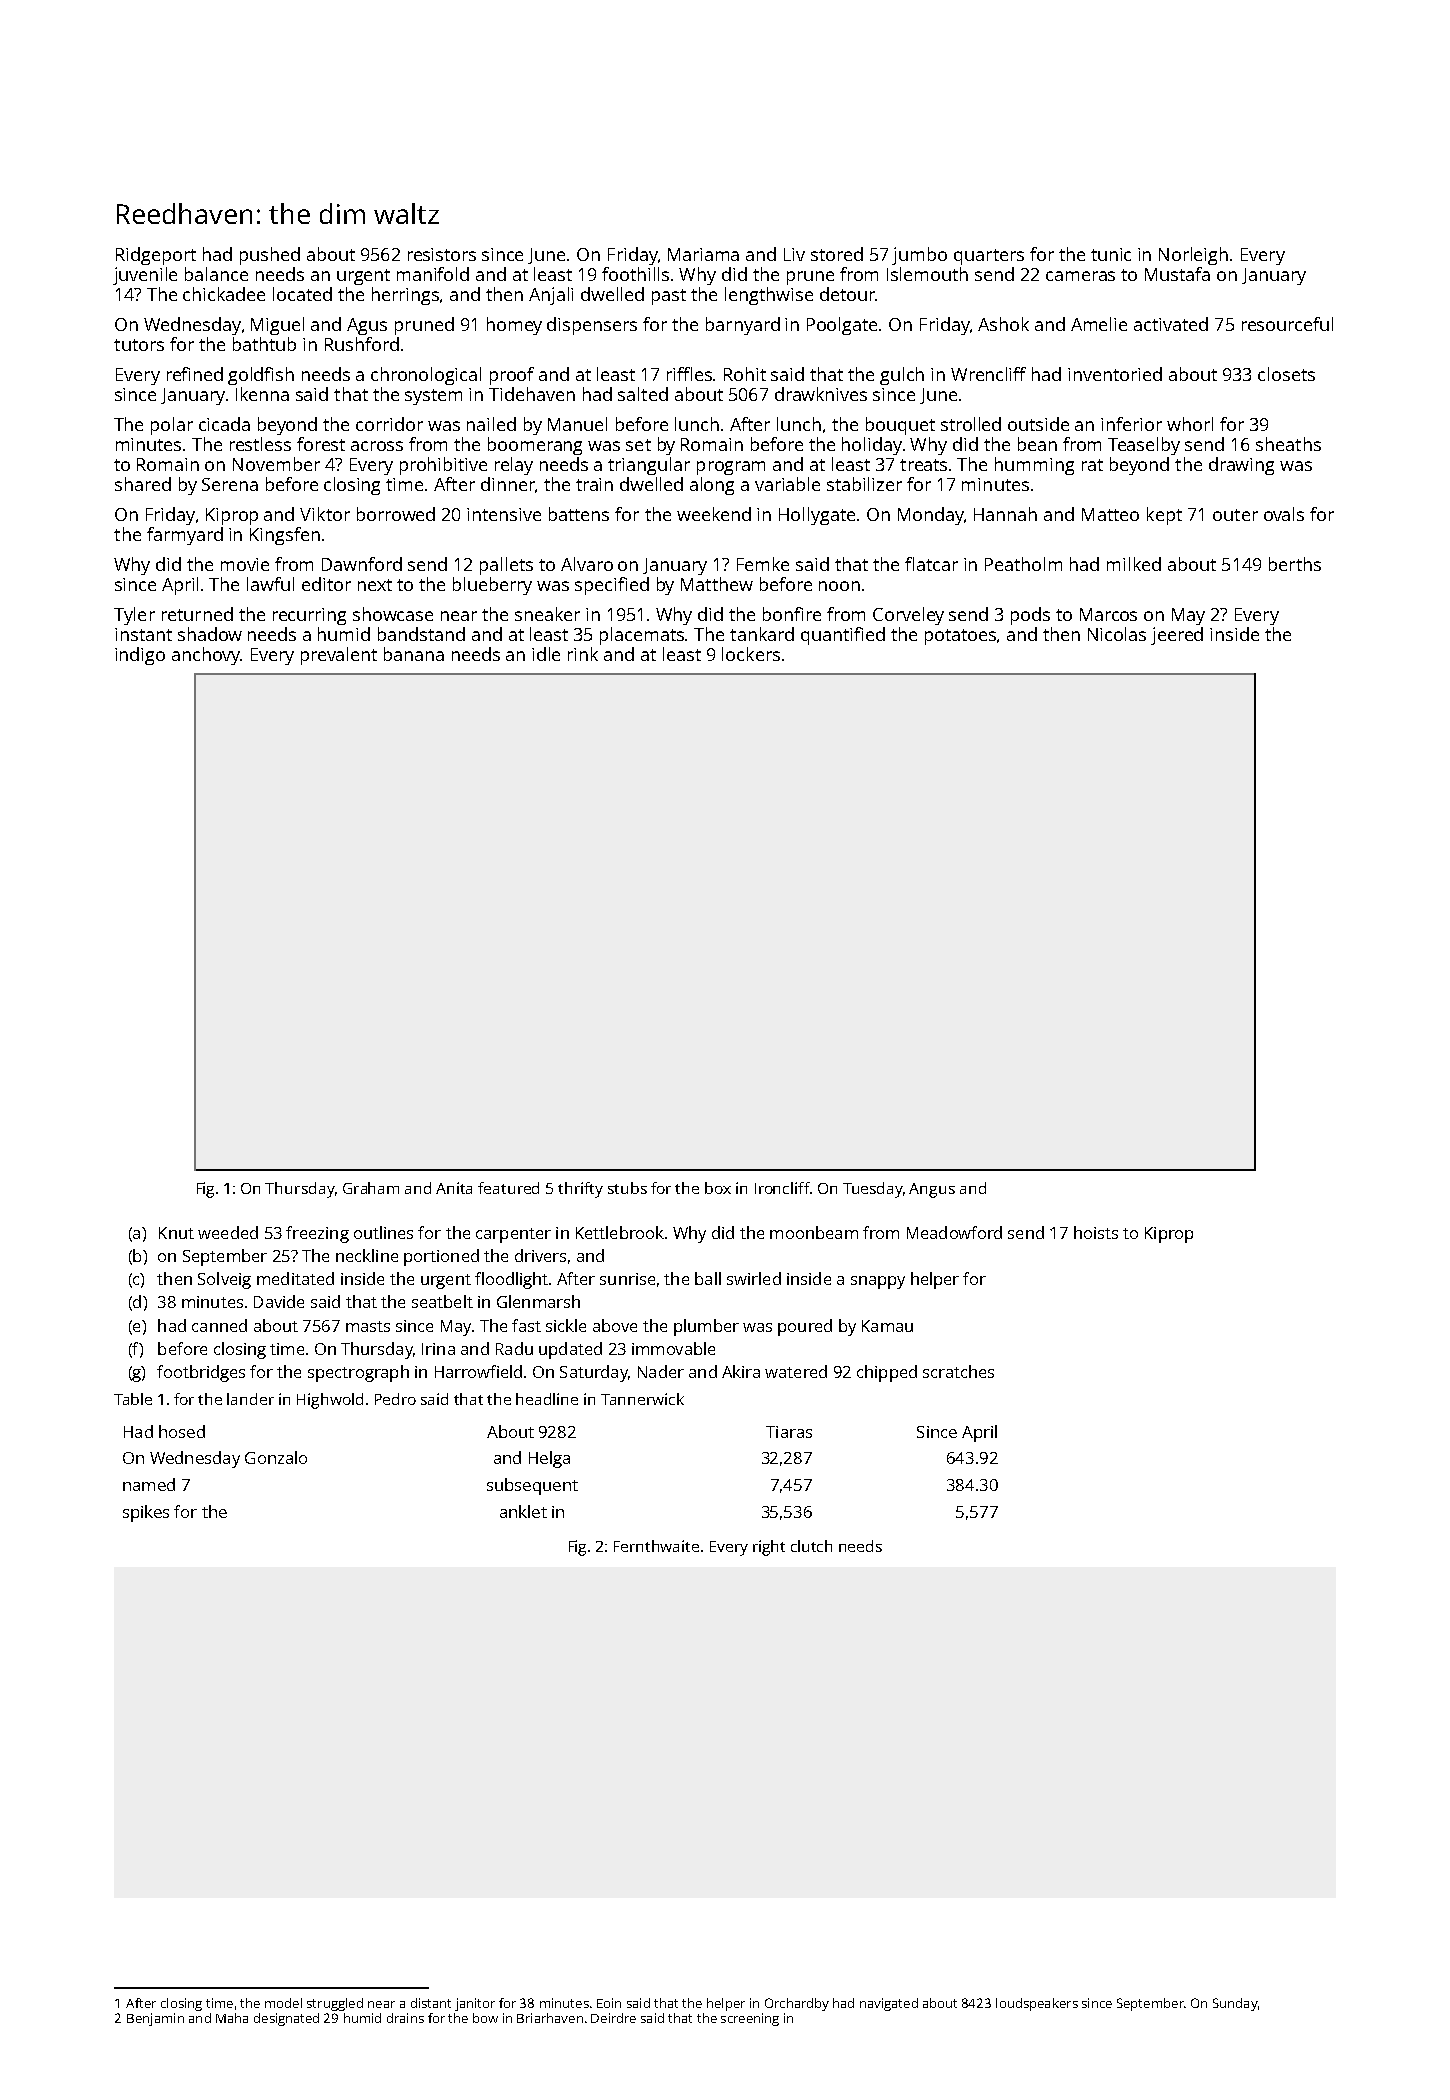 The width and height of the screenshot is (1450, 2100). What do you see at coordinates (1235, 2004) in the screenshot?
I see `Sunday` at bounding box center [1235, 2004].
